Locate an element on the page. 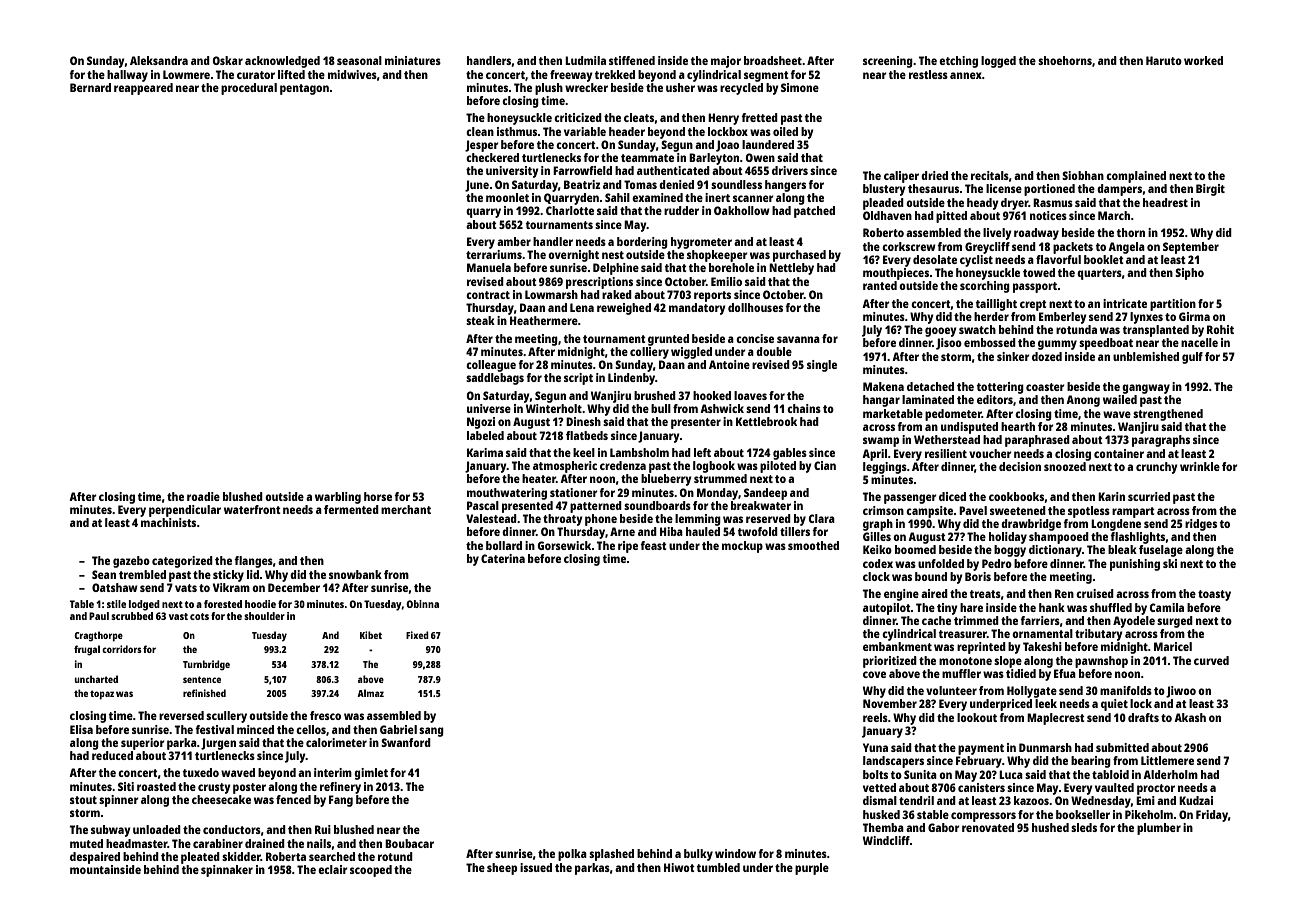 The image size is (1308, 924). presenter is located at coordinates (696, 423).
